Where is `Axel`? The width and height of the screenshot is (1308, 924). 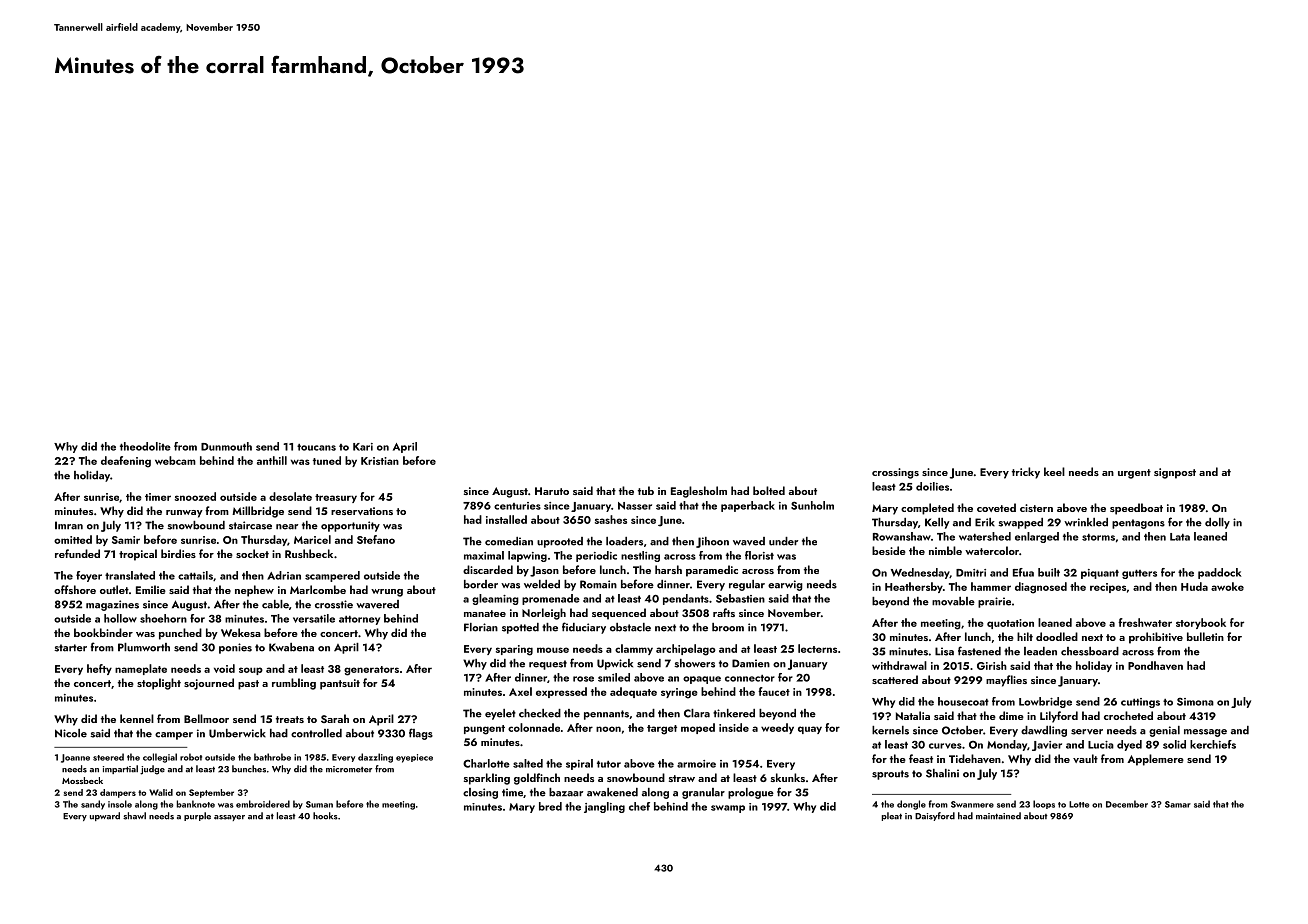
Axel is located at coordinates (520, 691).
